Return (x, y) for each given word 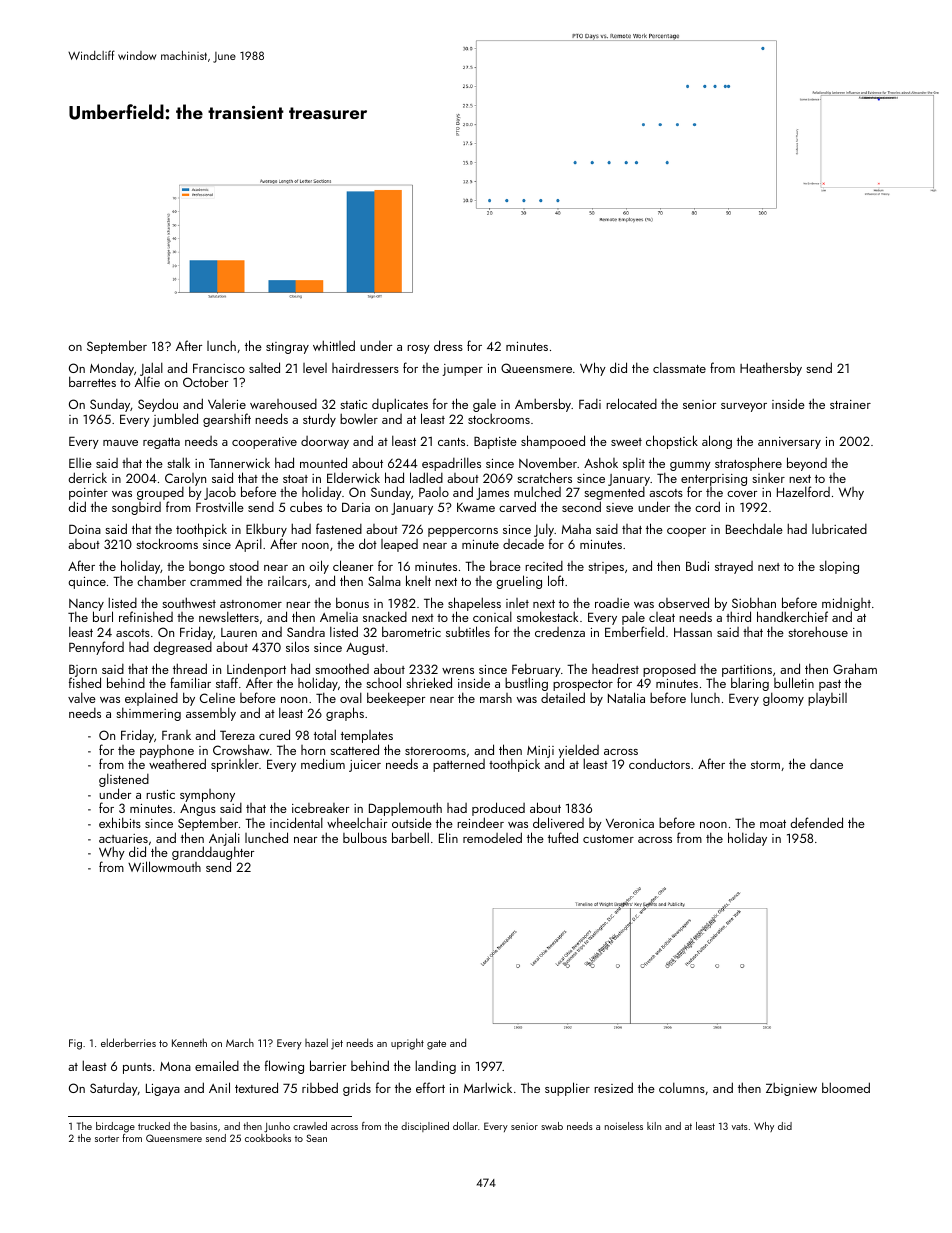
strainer (850, 404)
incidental (296, 822)
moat (773, 824)
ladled (426, 477)
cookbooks (268, 1138)
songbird (136, 508)
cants (451, 442)
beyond (807, 464)
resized (613, 1087)
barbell (410, 837)
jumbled (175, 420)
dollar (465, 1126)
